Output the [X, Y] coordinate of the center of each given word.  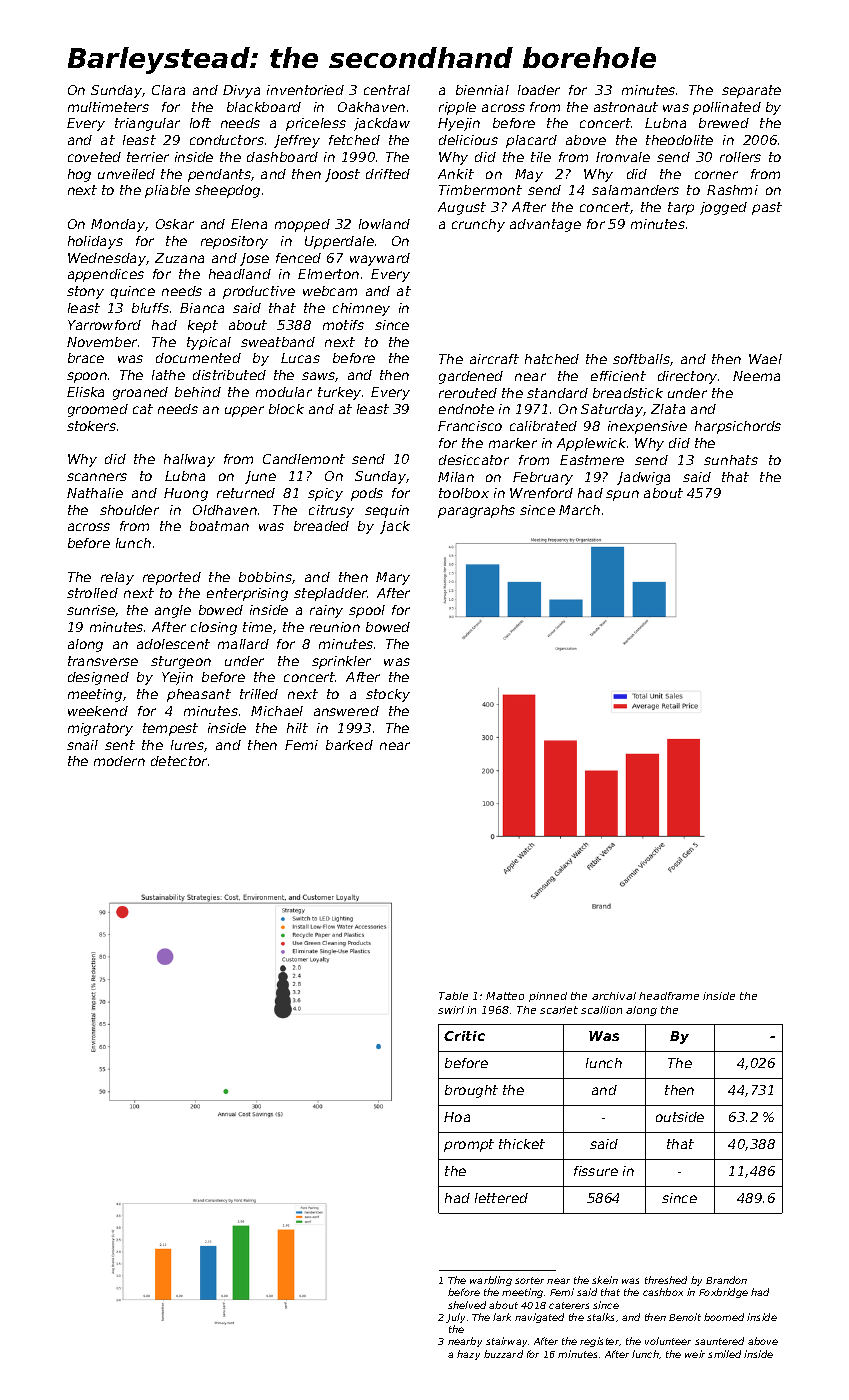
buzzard [503, 1354]
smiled [724, 1354]
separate [751, 91]
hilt [297, 728]
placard [531, 141]
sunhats [731, 460]
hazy [468, 1355]
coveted [94, 157]
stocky [388, 695]
